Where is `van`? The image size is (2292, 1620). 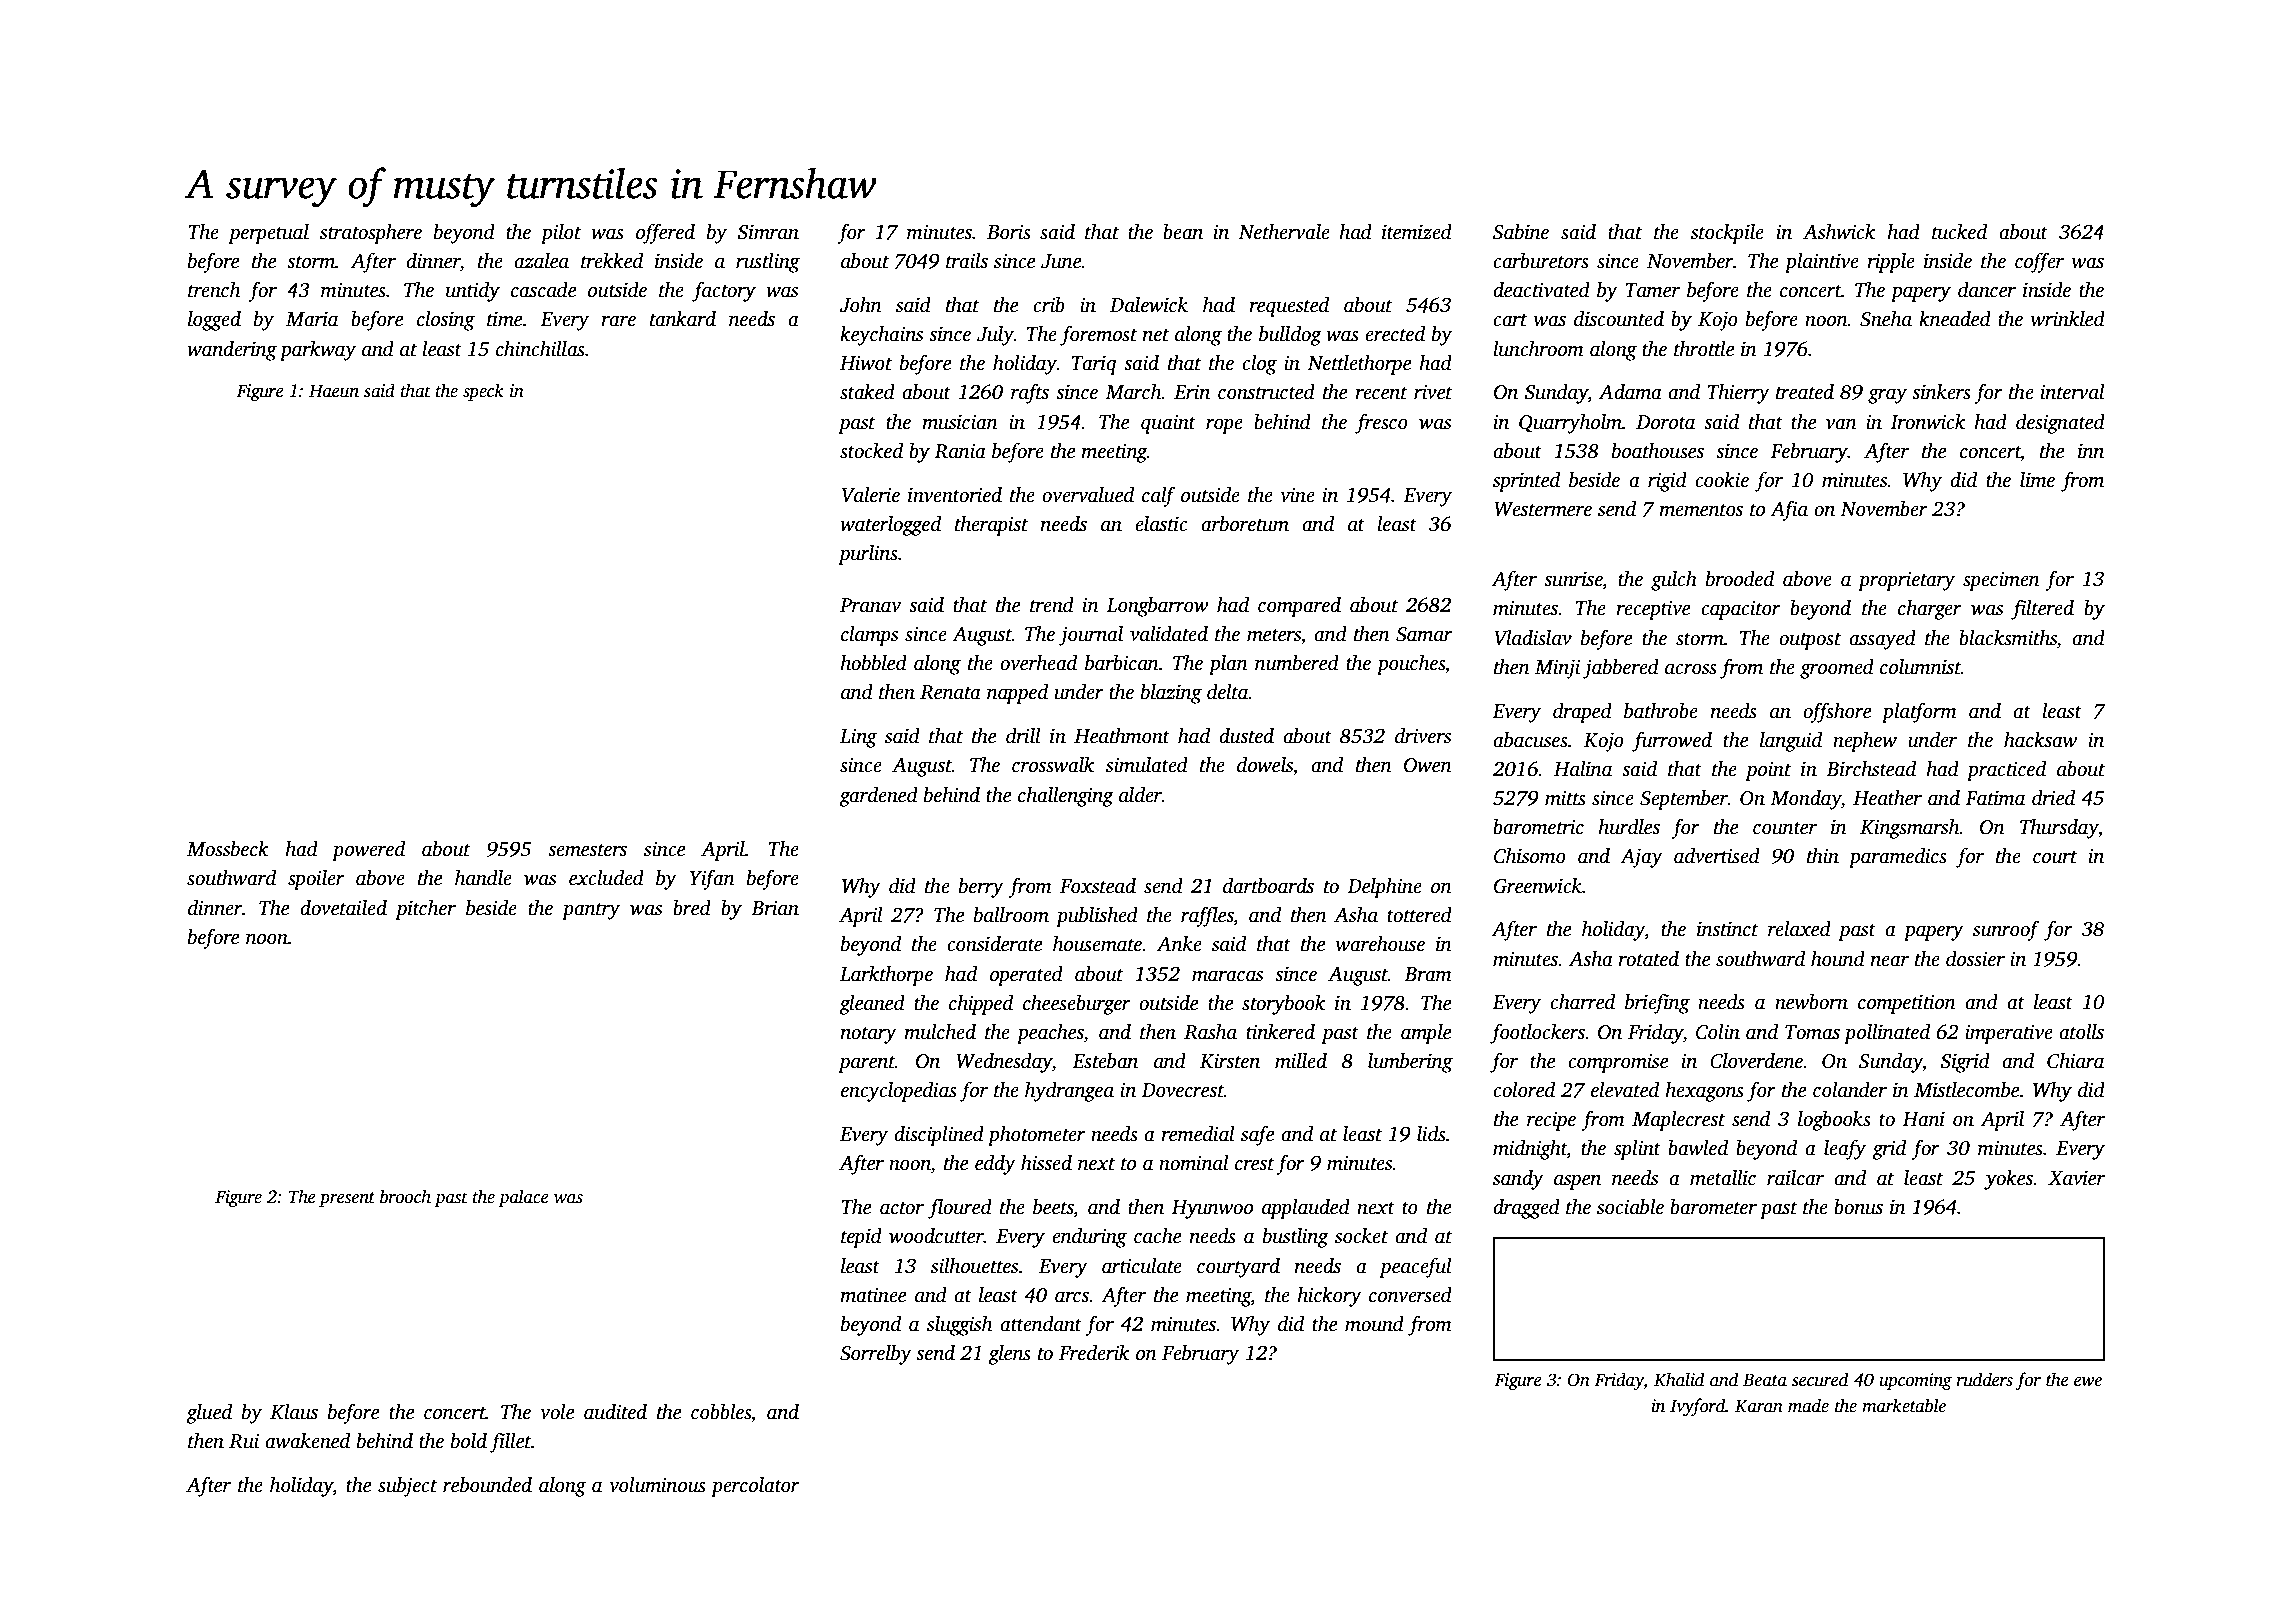 van is located at coordinates (1841, 424).
